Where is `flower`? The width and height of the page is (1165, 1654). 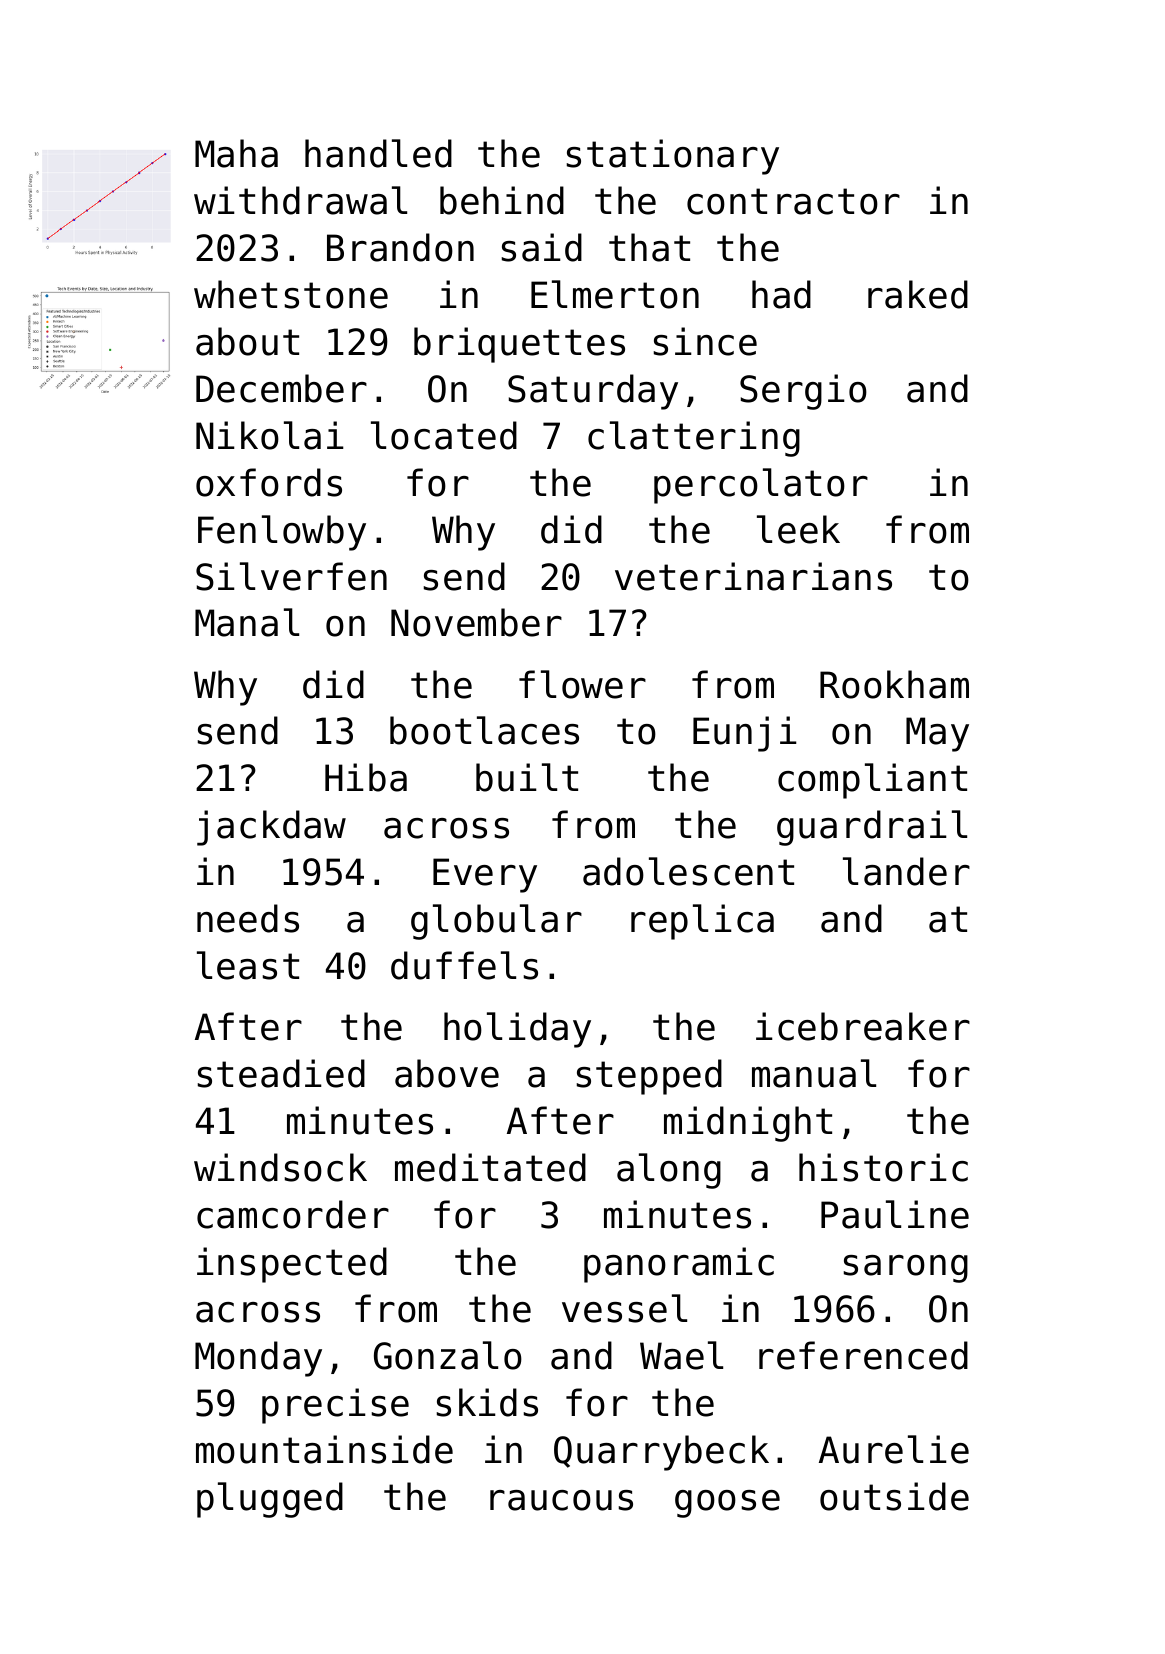 flower is located at coordinates (582, 684).
